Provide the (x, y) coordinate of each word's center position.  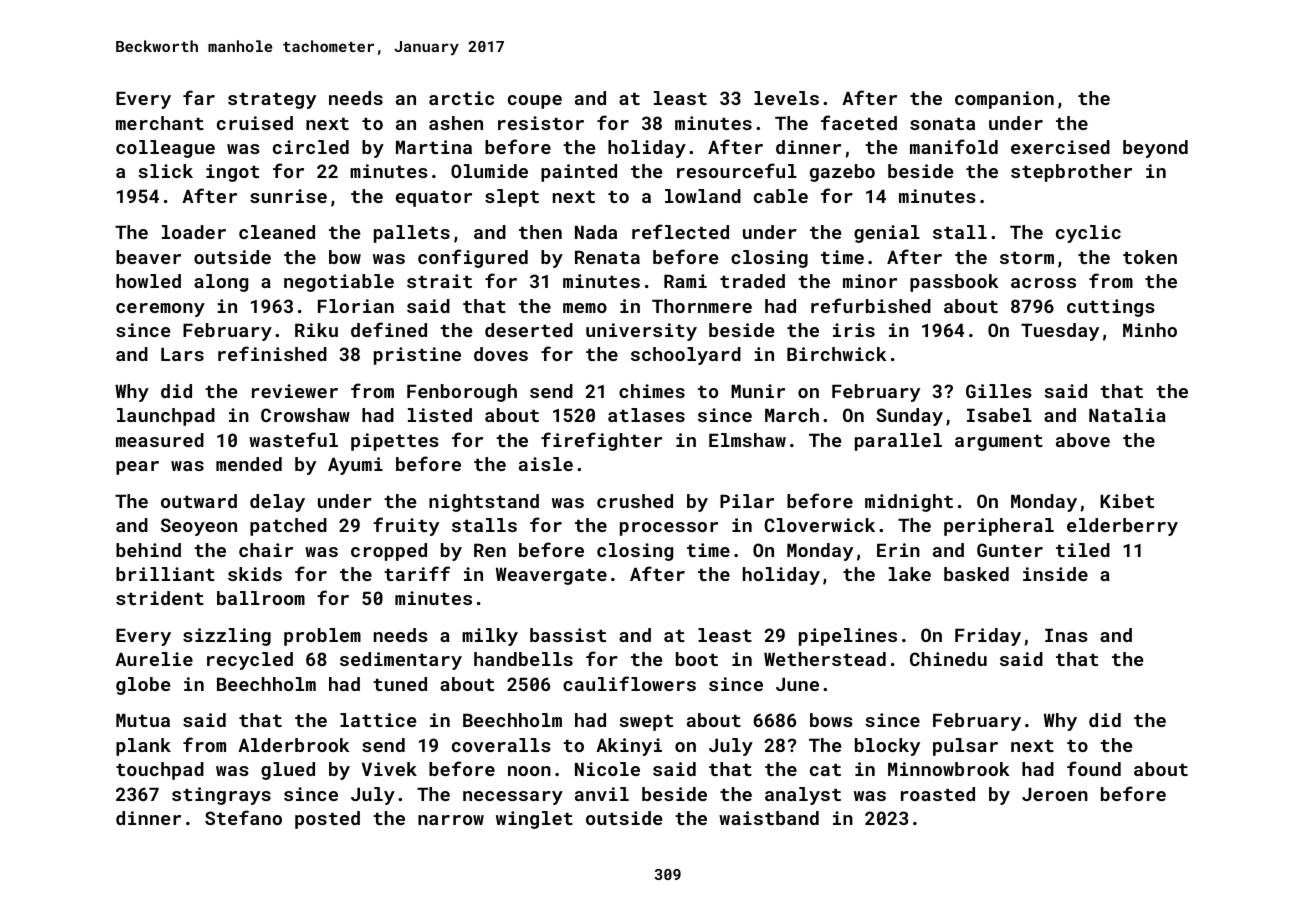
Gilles (999, 391)
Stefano (243, 817)
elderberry (1122, 527)
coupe (535, 102)
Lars (182, 354)
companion (1004, 100)
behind (148, 550)
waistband (769, 818)
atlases (646, 415)
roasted (938, 794)
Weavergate (551, 576)
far (199, 97)
